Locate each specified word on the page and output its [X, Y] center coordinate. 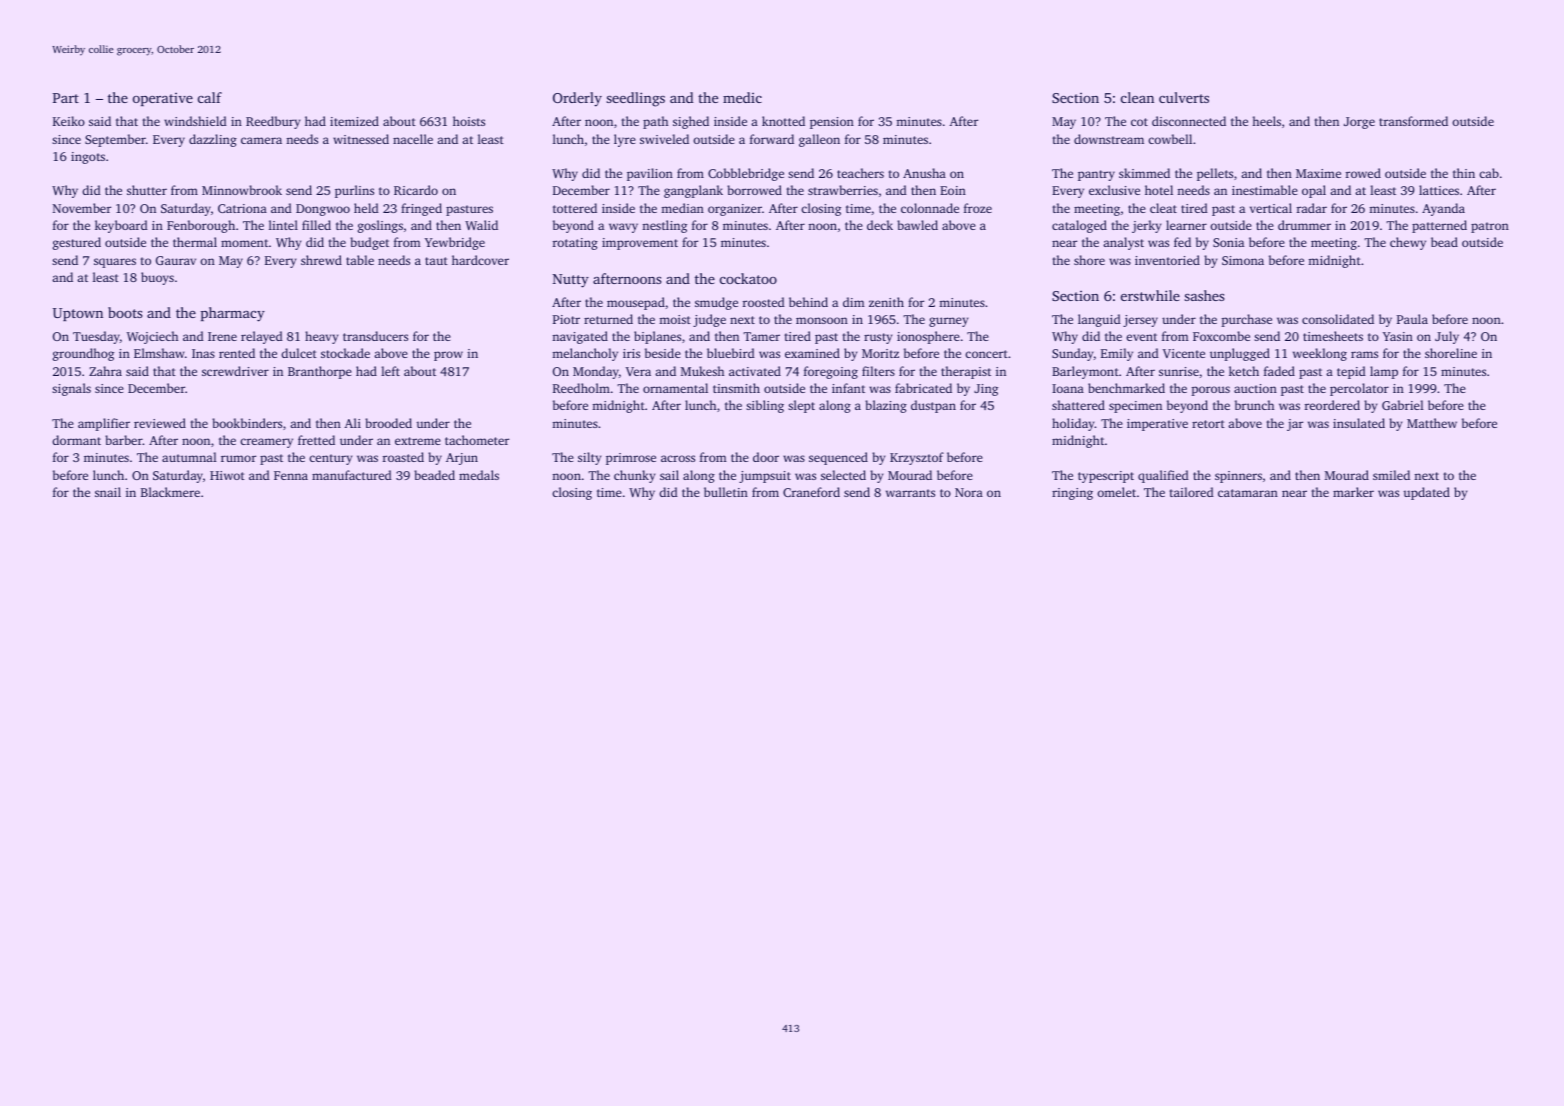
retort [1208, 424]
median [682, 208]
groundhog [83, 354]
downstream [1109, 139]
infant [848, 388]
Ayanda [1443, 209]
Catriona [242, 208]
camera [261, 140]
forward [772, 139]
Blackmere [170, 492]
